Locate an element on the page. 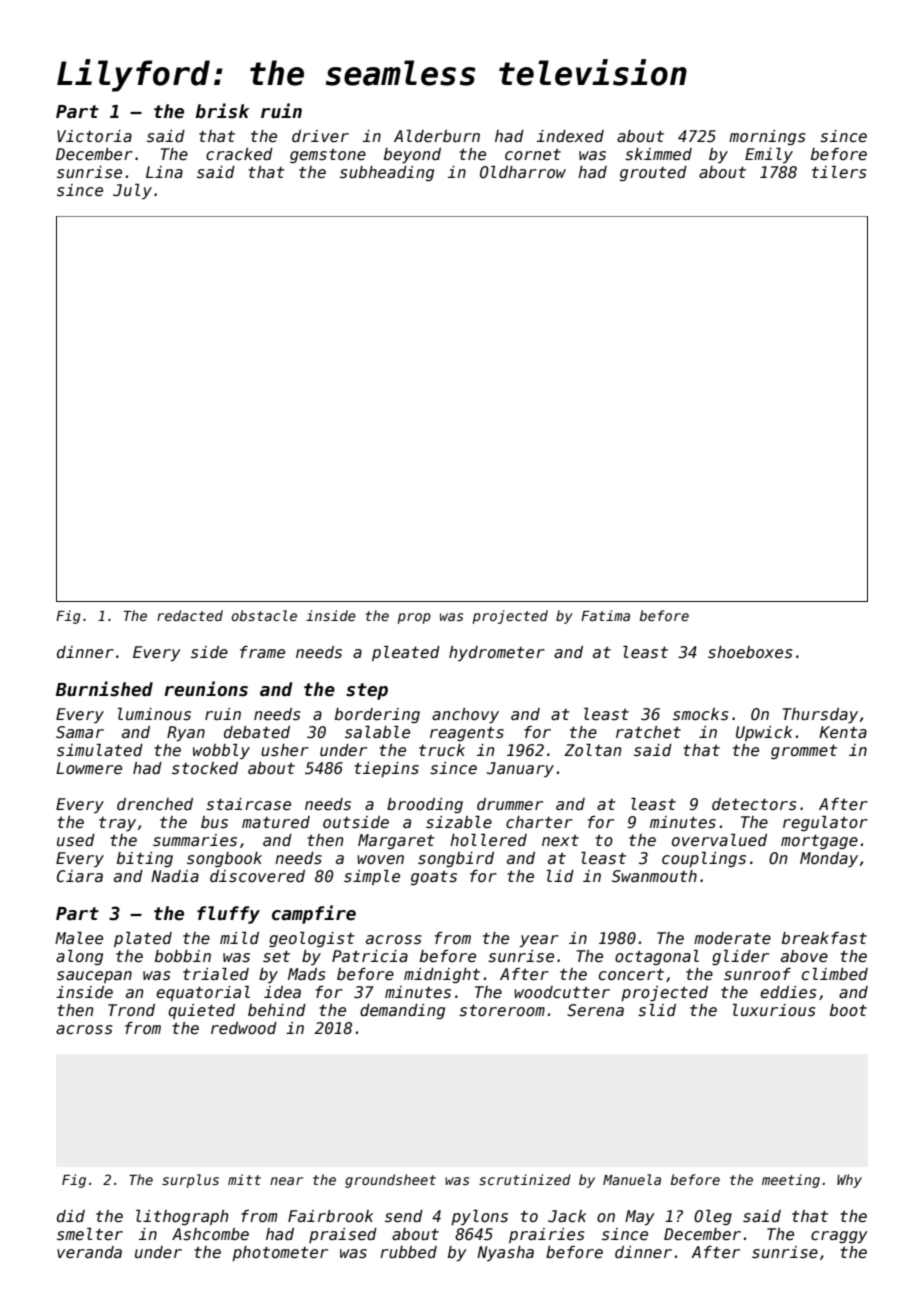  cracked is located at coordinates (239, 154).
